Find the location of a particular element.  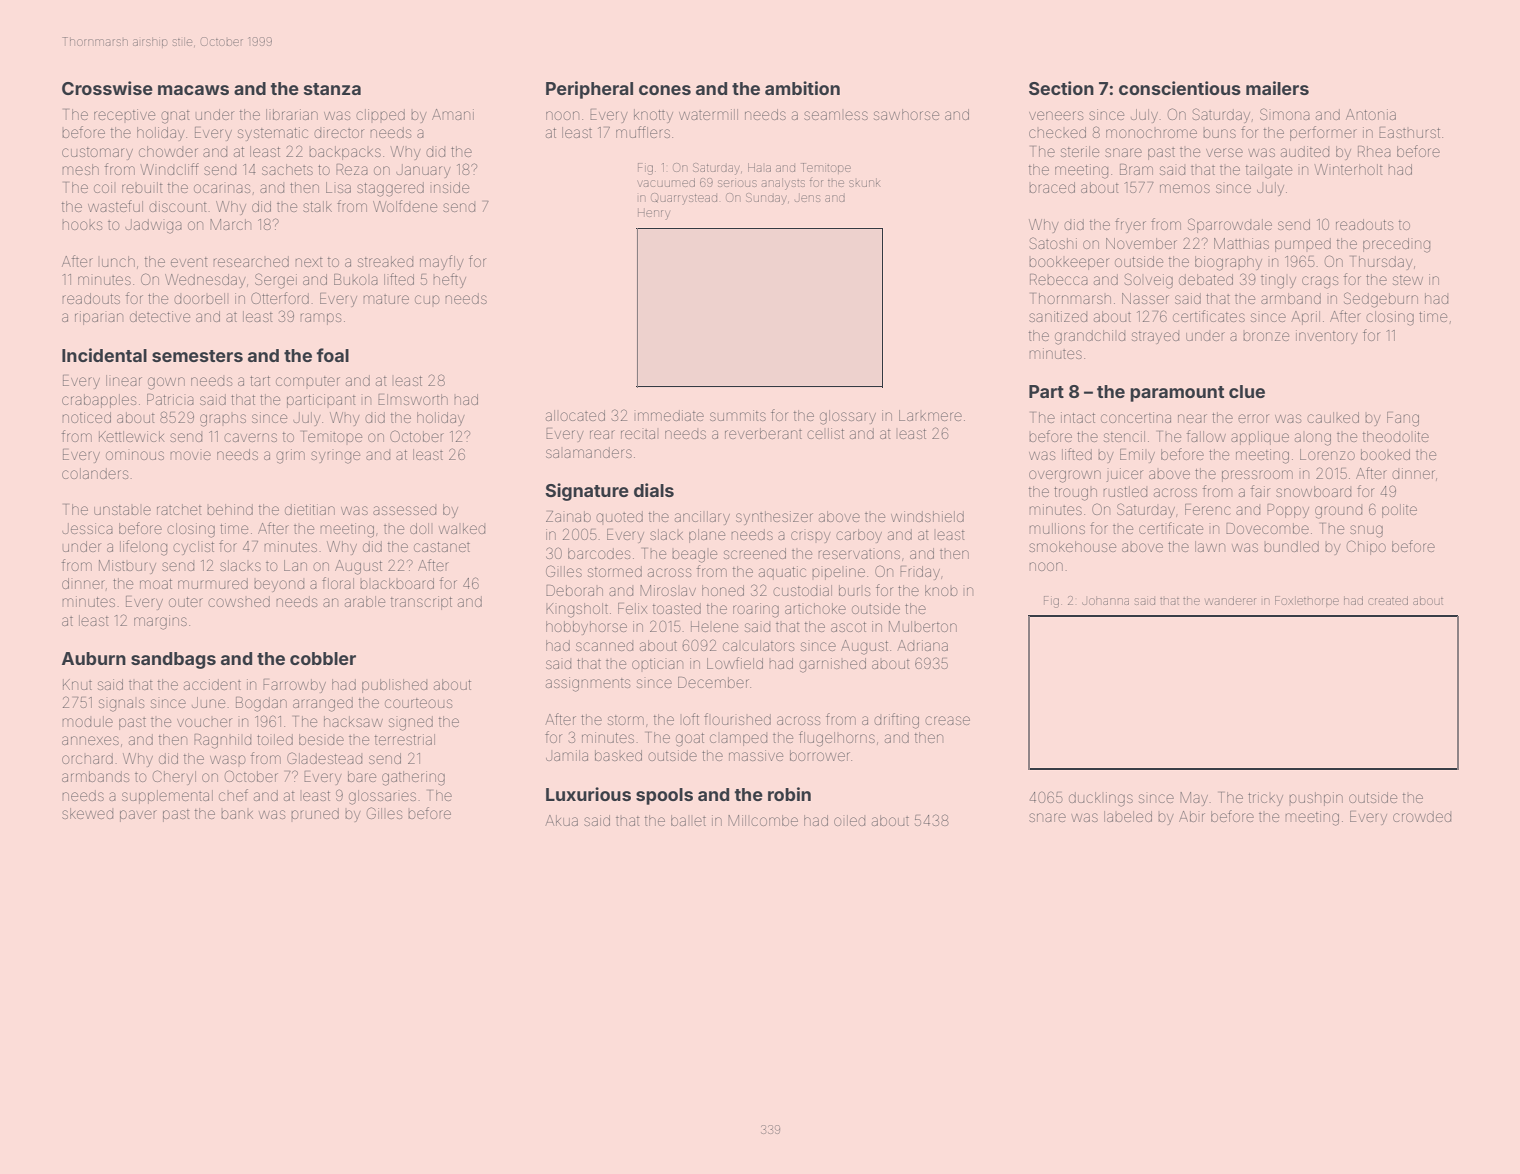

created is located at coordinates (1388, 600).
